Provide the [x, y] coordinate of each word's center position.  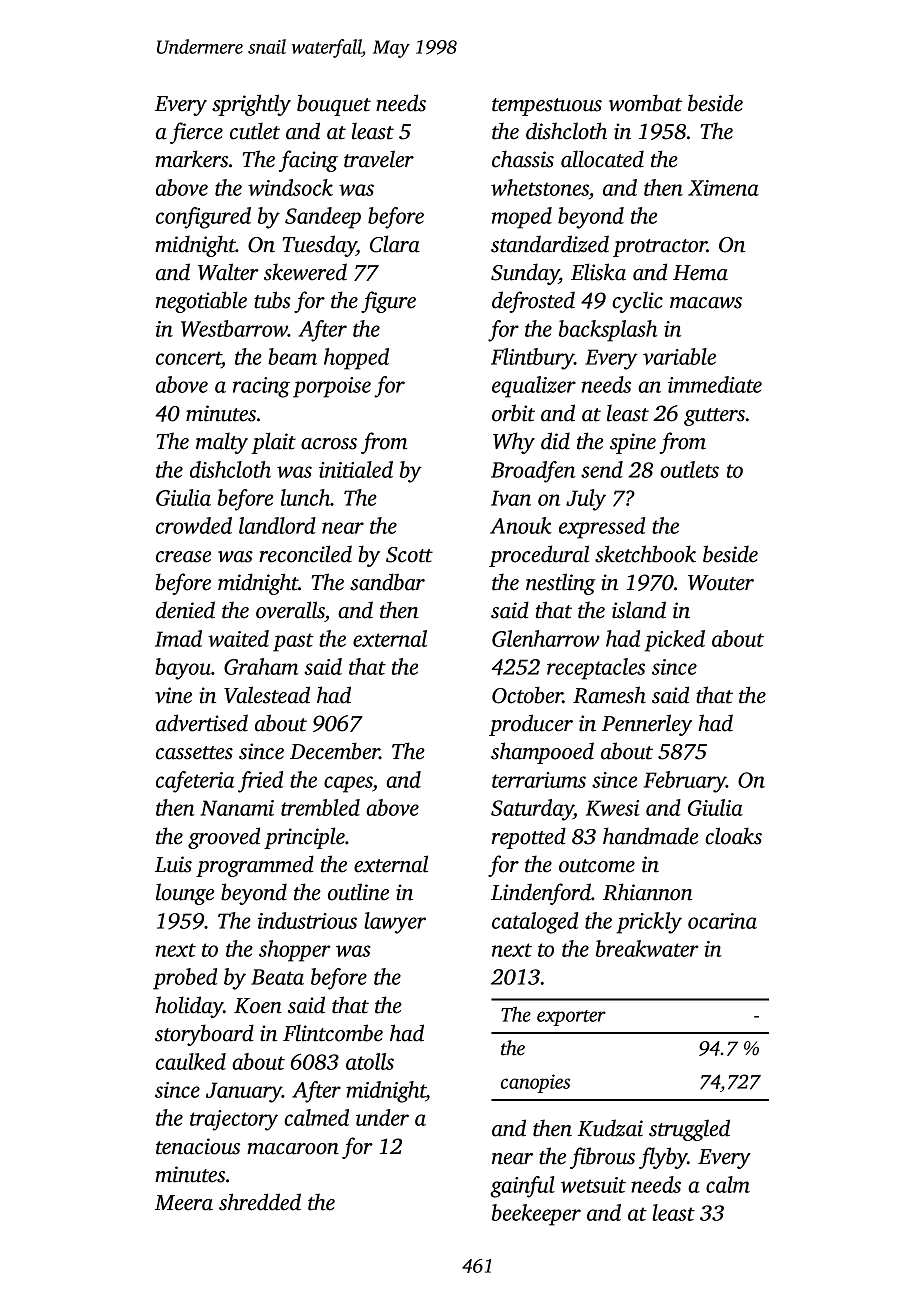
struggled [689, 1130]
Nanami [237, 808]
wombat [645, 103]
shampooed [542, 753]
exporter [571, 1018]
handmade [650, 836]
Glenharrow [546, 638]
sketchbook [645, 554]
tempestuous [547, 107]
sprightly [251, 105]
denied [185, 610]
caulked [191, 1061]
